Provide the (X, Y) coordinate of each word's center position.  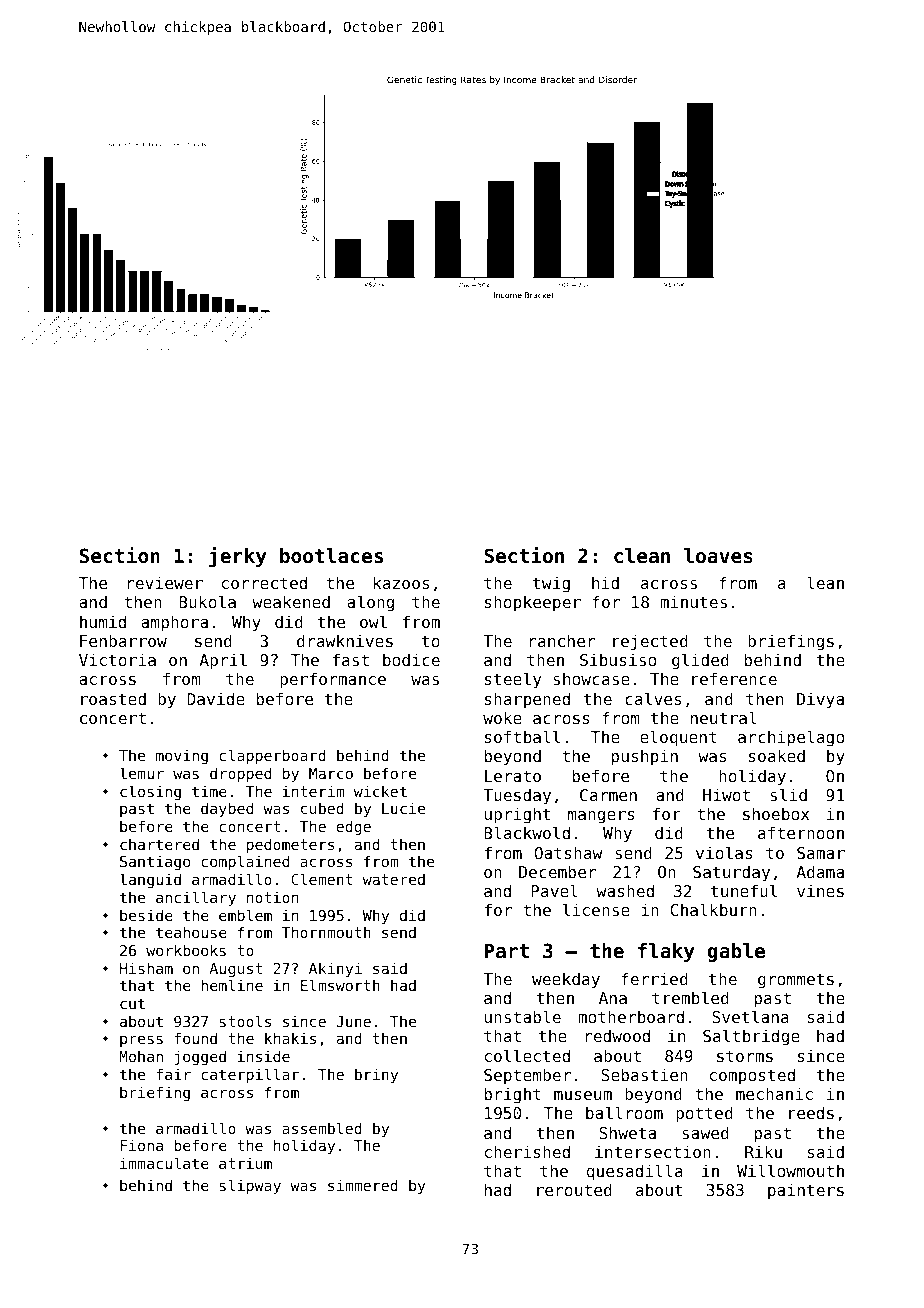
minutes (693, 601)
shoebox (776, 813)
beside (146, 915)
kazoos (401, 582)
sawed (705, 1132)
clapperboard (272, 756)
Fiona (141, 1145)
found (195, 1038)
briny (376, 1075)
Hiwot (726, 794)
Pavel (554, 890)
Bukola (207, 601)
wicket (380, 791)
